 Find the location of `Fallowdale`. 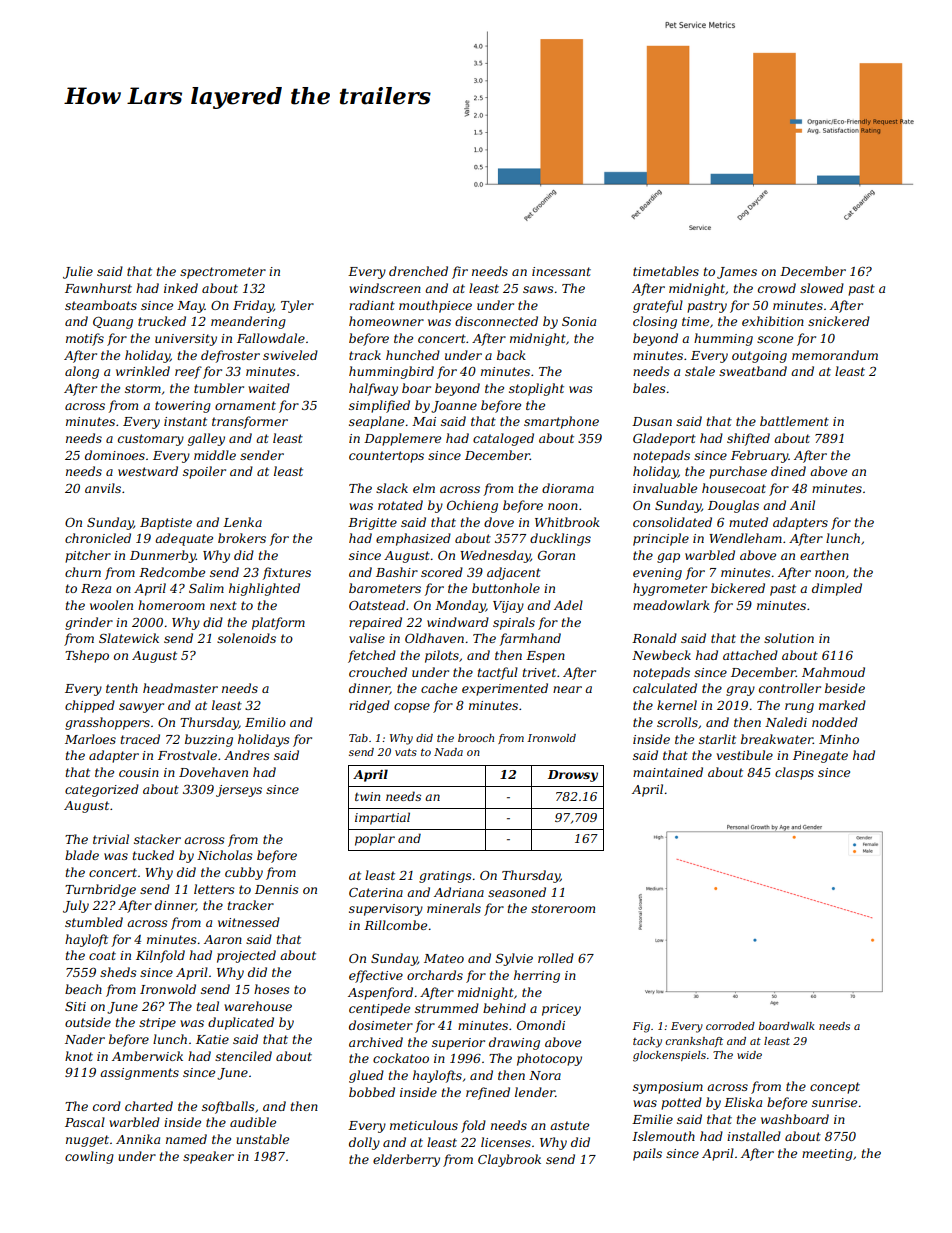

Fallowdale is located at coordinates (271, 338).
